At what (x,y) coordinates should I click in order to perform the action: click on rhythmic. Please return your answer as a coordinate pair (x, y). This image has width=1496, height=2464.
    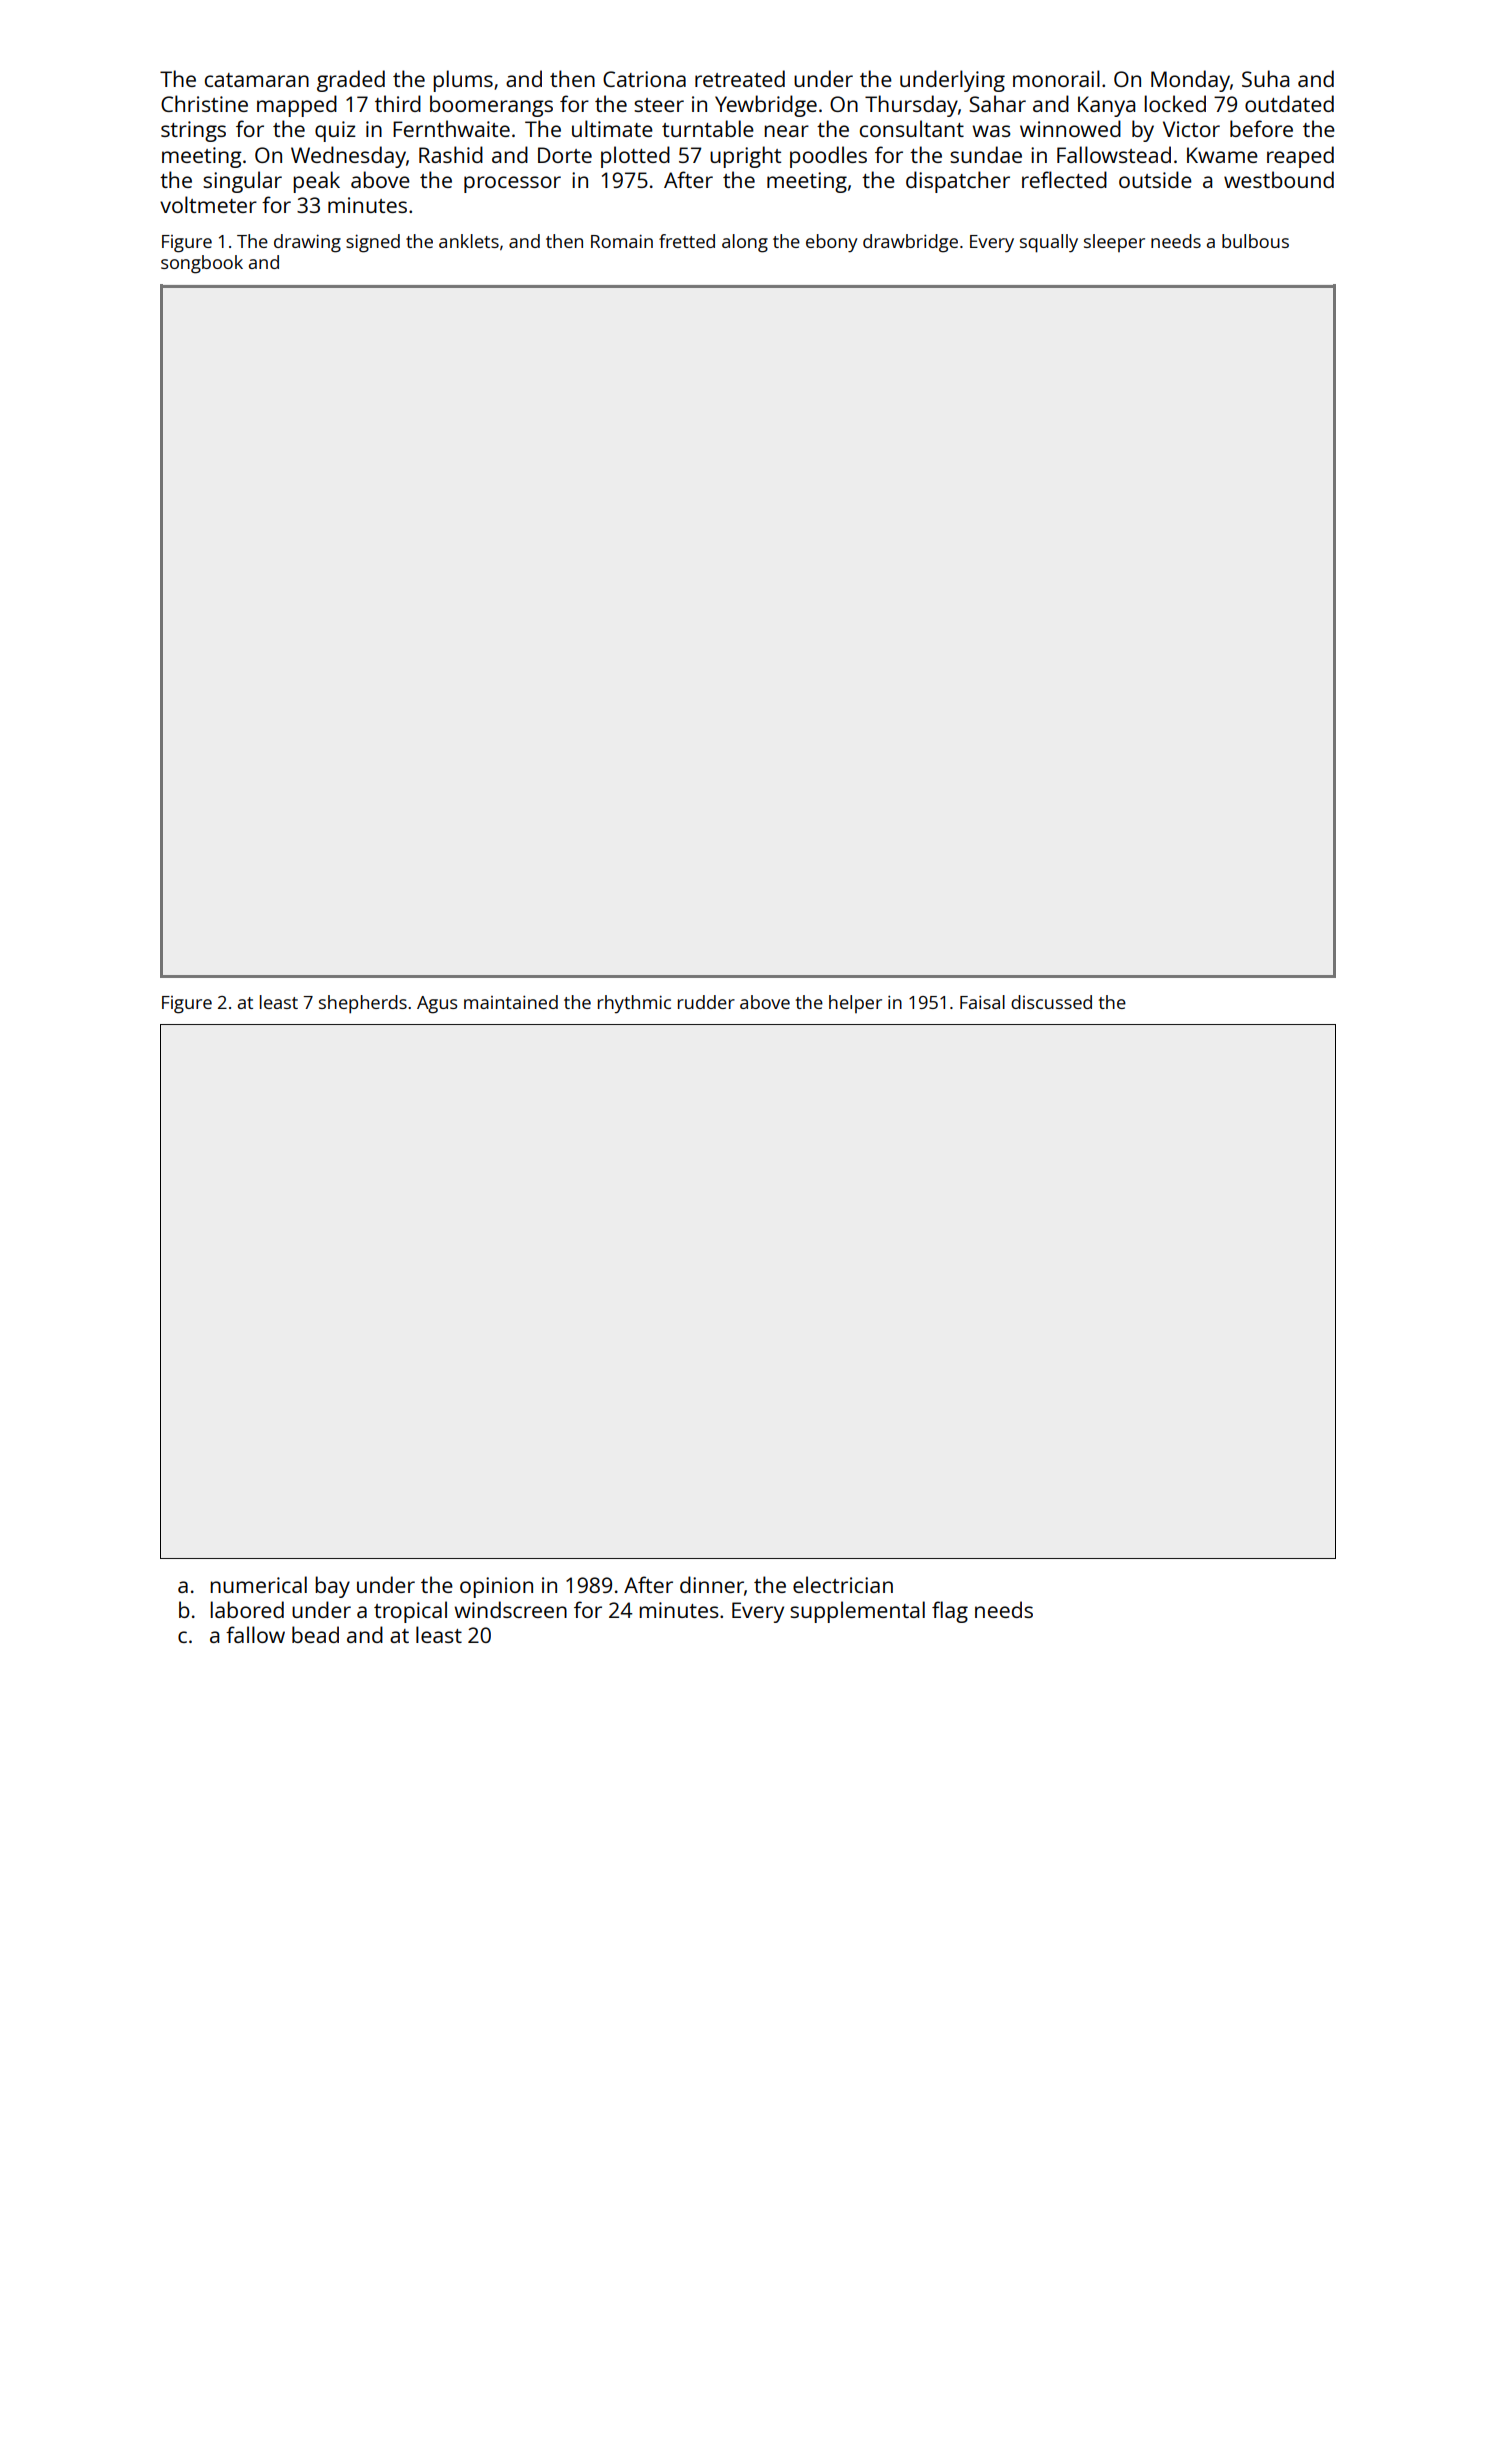
    Looking at the image, I should click on (634, 1004).
